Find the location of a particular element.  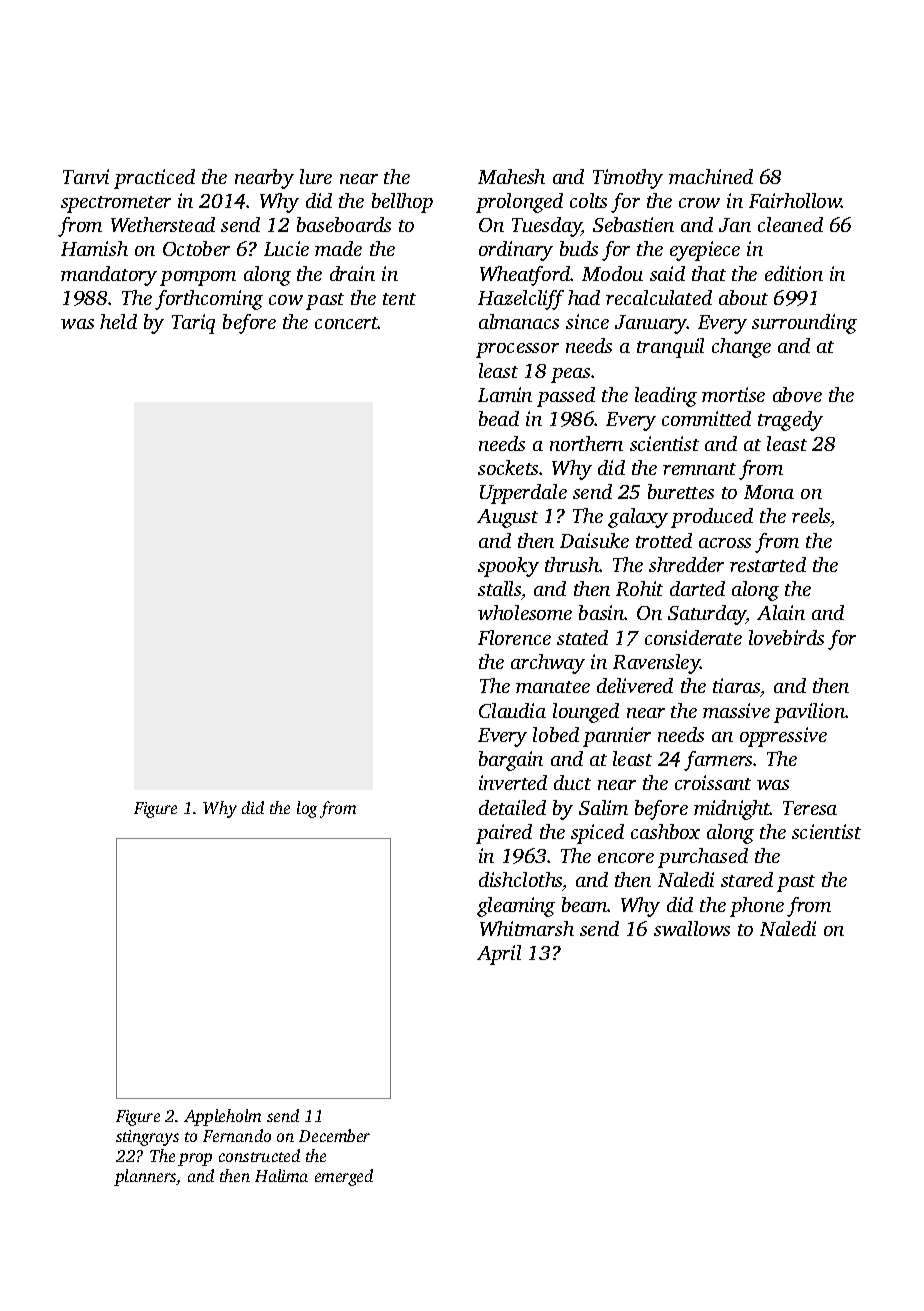

stared is located at coordinates (747, 879).
